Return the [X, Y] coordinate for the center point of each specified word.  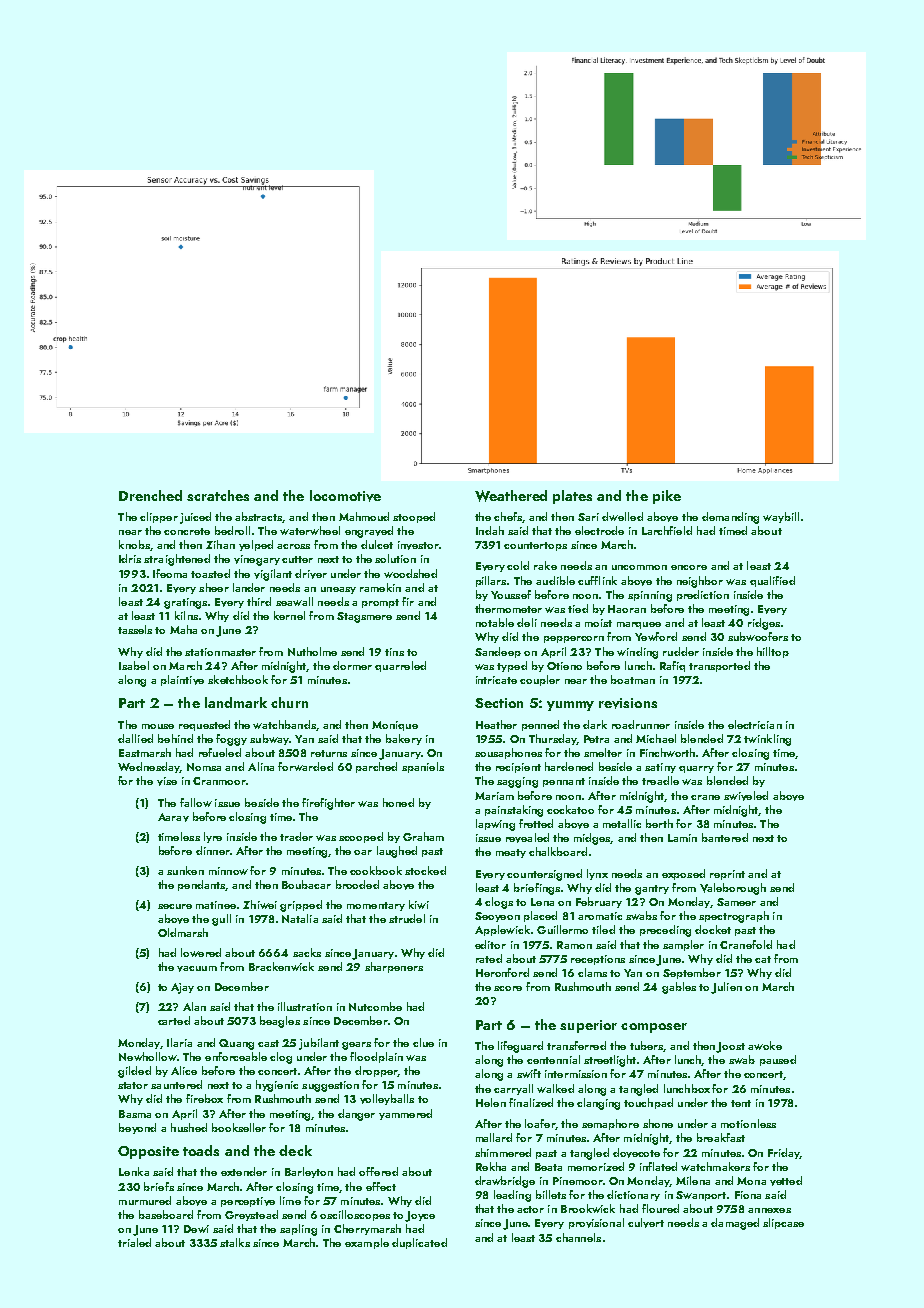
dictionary [633, 1195]
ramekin [380, 587]
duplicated [419, 1243]
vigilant [273, 575]
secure [175, 906]
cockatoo [570, 809]
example [367, 1243]
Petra [596, 739]
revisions [628, 703]
